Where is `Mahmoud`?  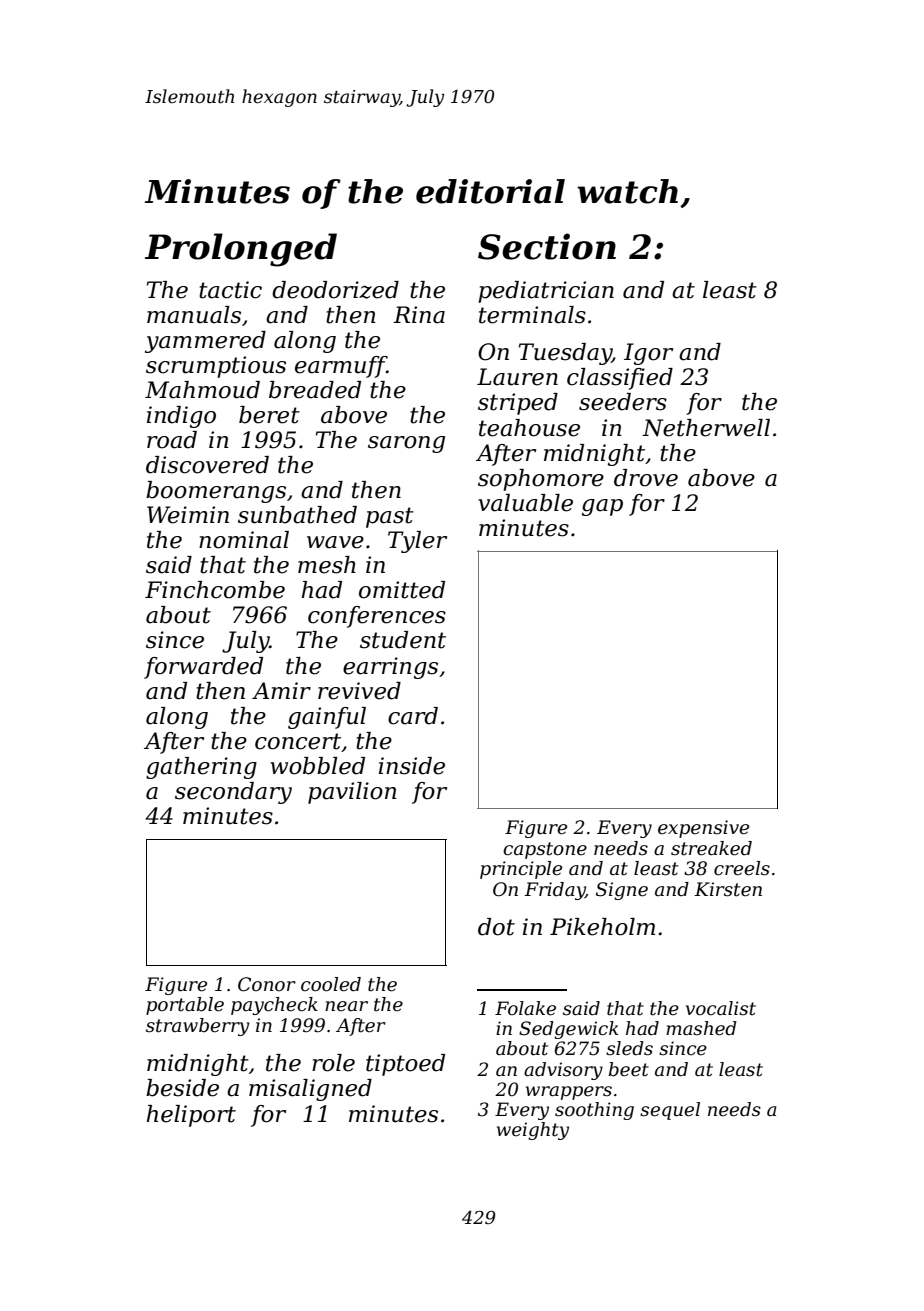
Mahmoud is located at coordinates (202, 390).
